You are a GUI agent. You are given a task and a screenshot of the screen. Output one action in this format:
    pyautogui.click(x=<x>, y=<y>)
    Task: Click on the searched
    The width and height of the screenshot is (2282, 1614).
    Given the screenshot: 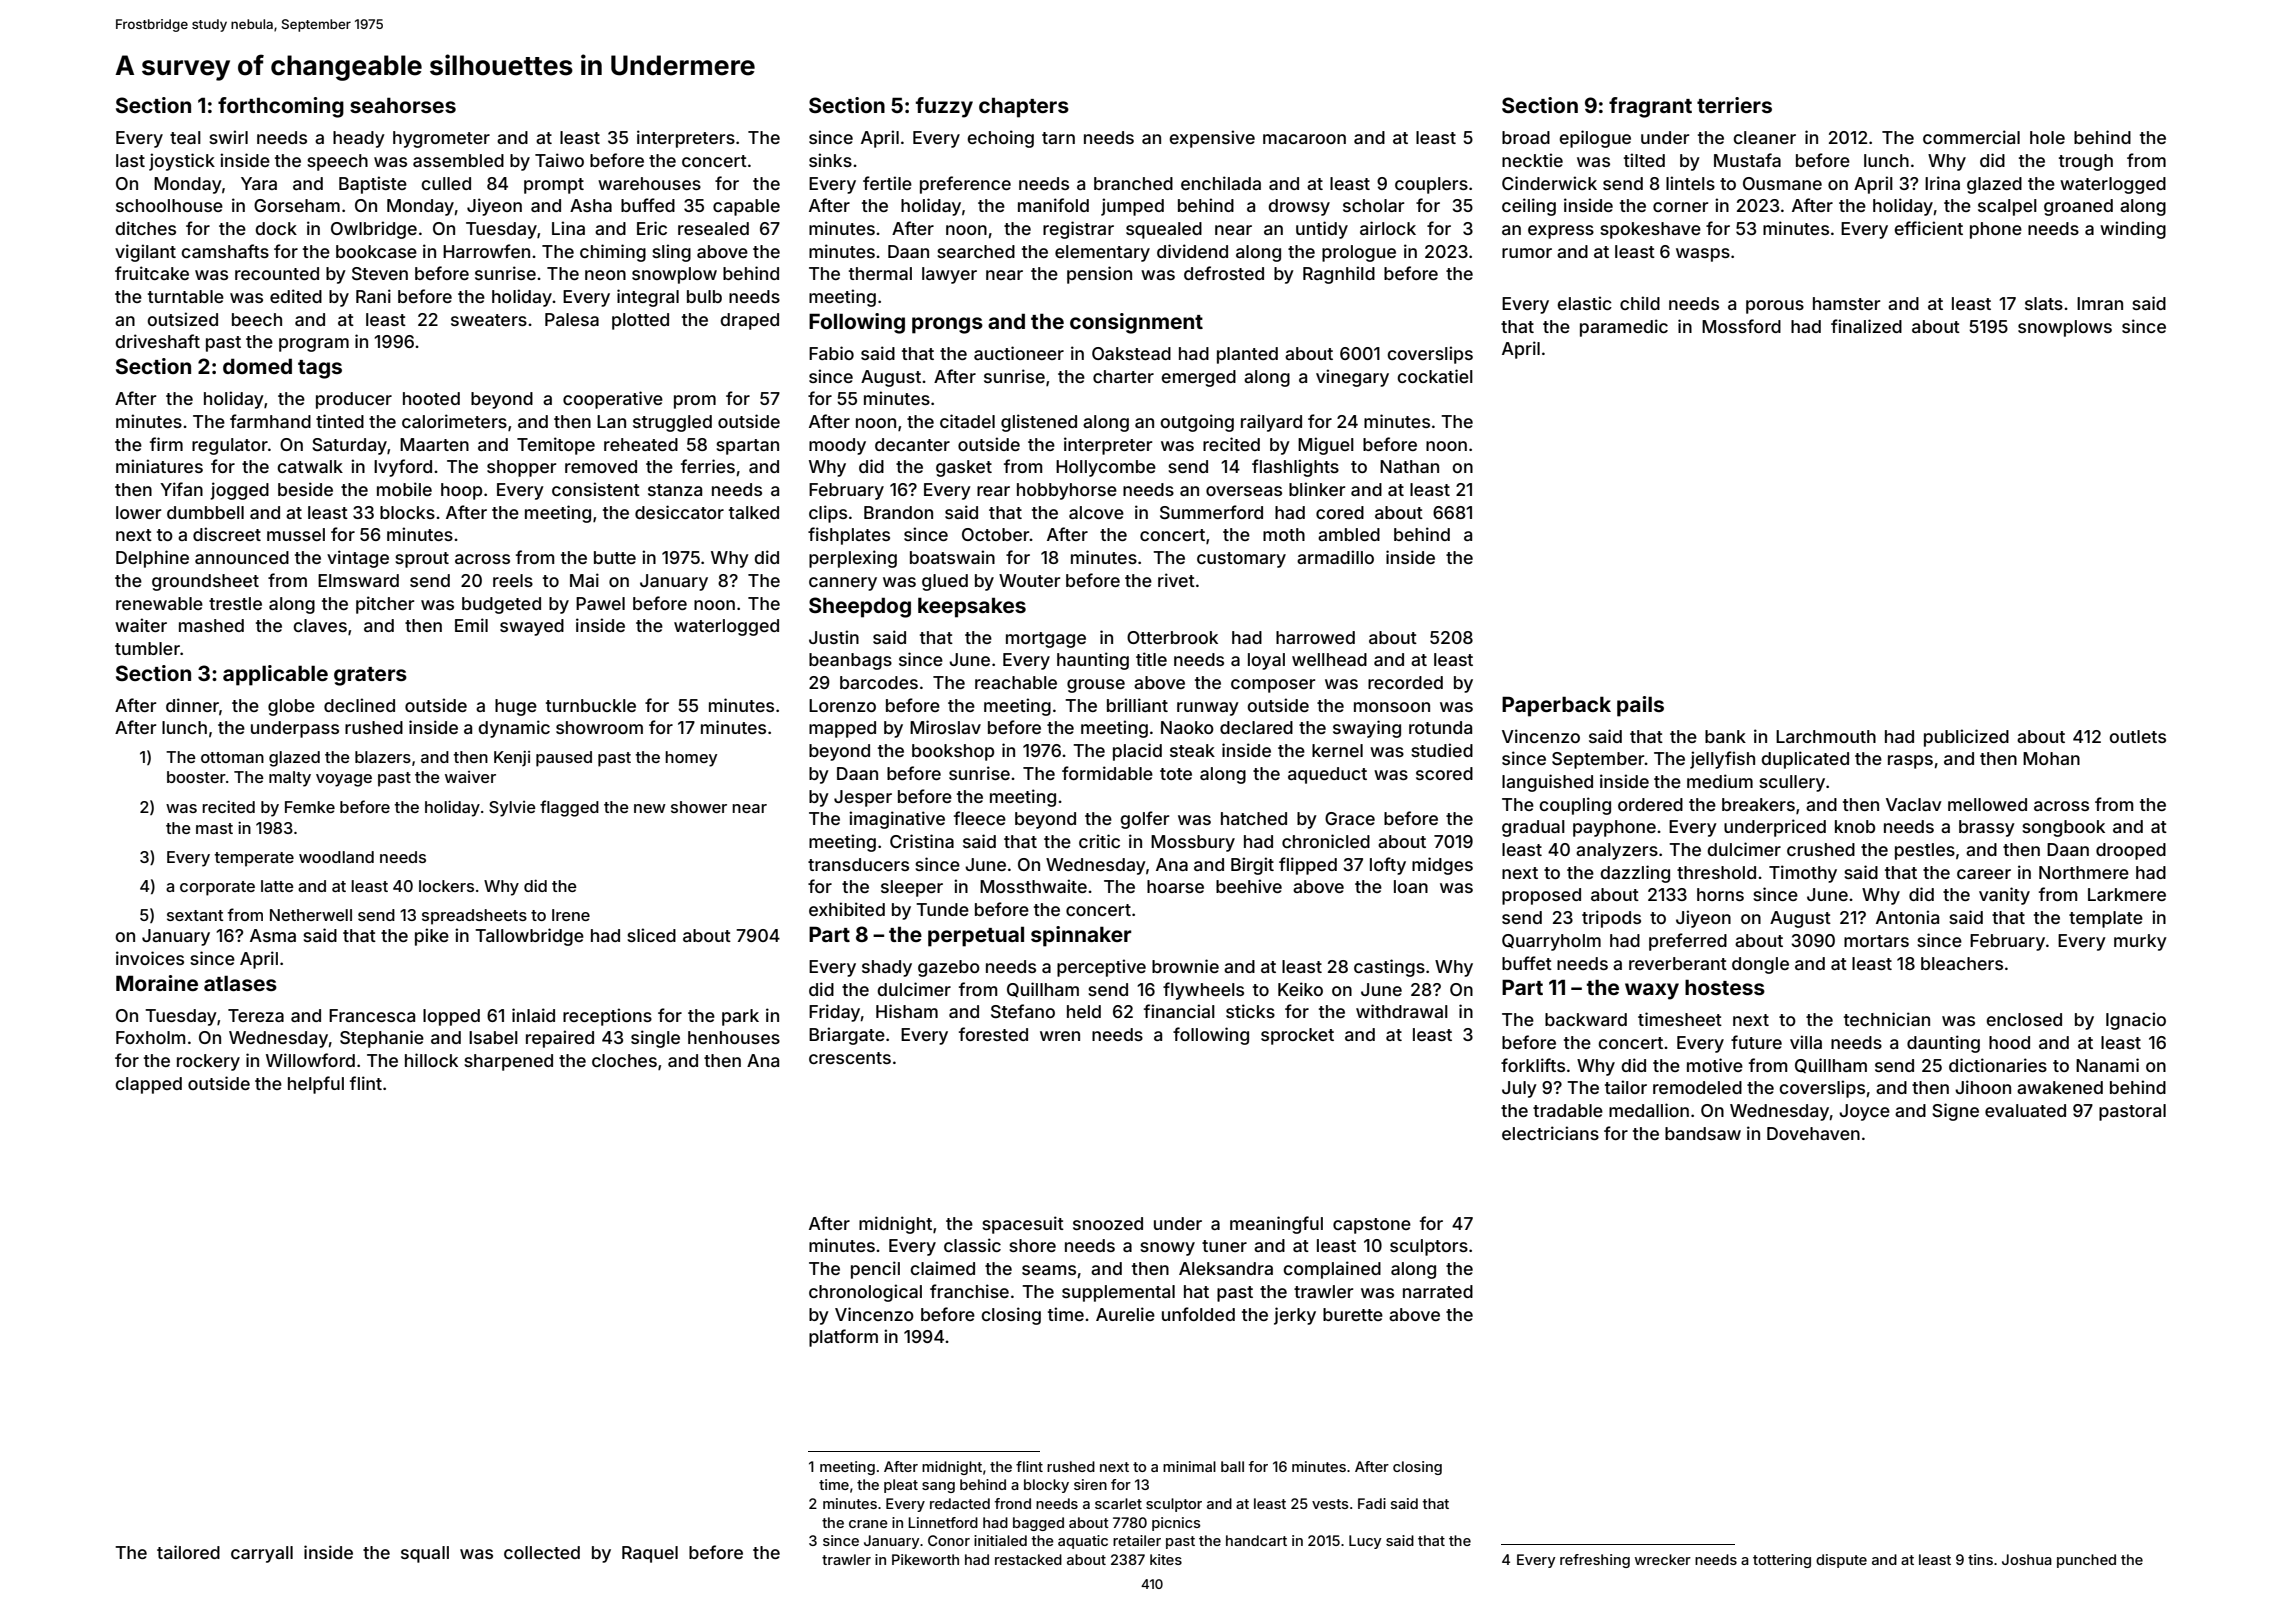 What is the action you would take?
    pyautogui.click(x=976, y=251)
